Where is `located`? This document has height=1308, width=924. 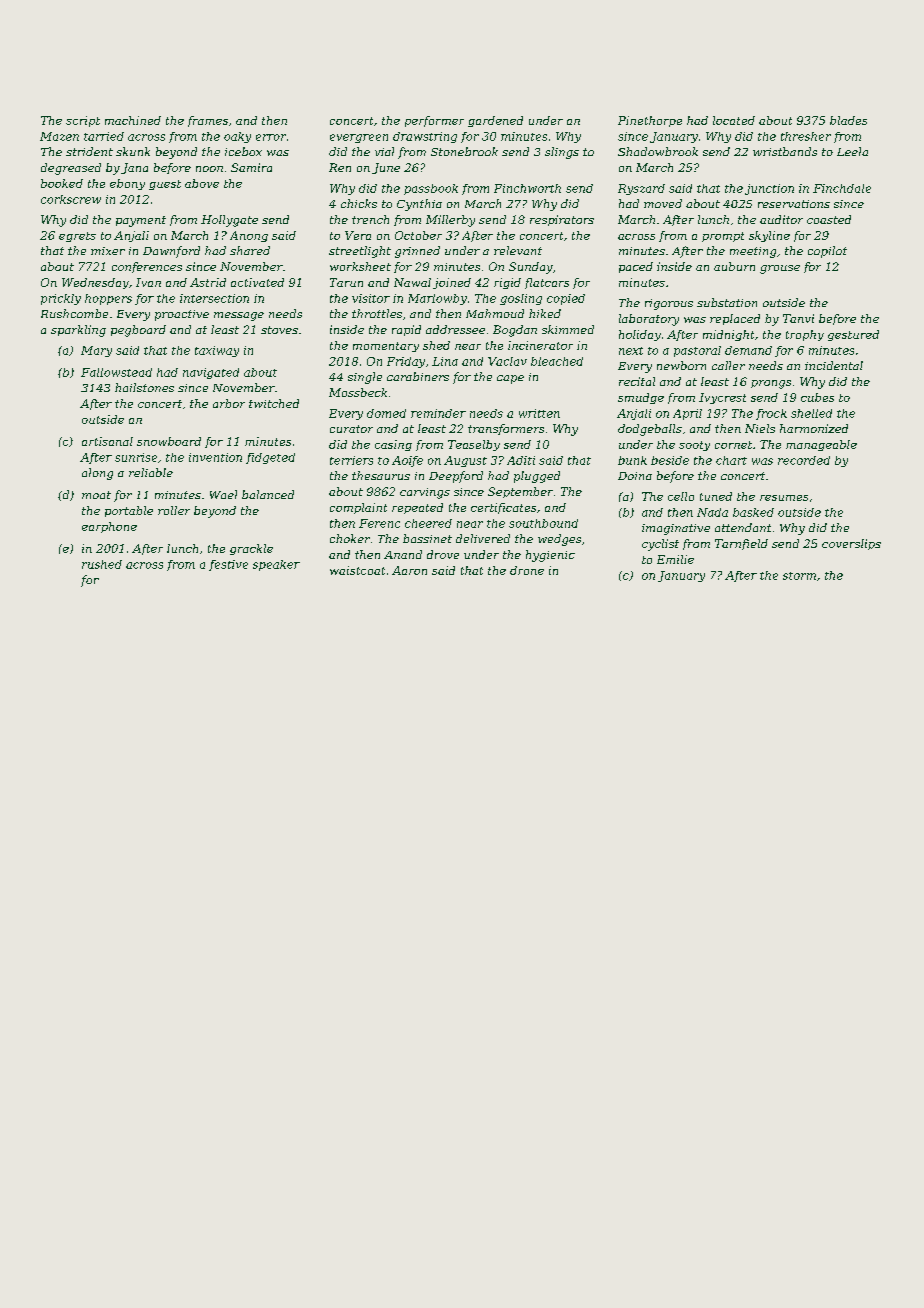
located is located at coordinates (734, 120).
